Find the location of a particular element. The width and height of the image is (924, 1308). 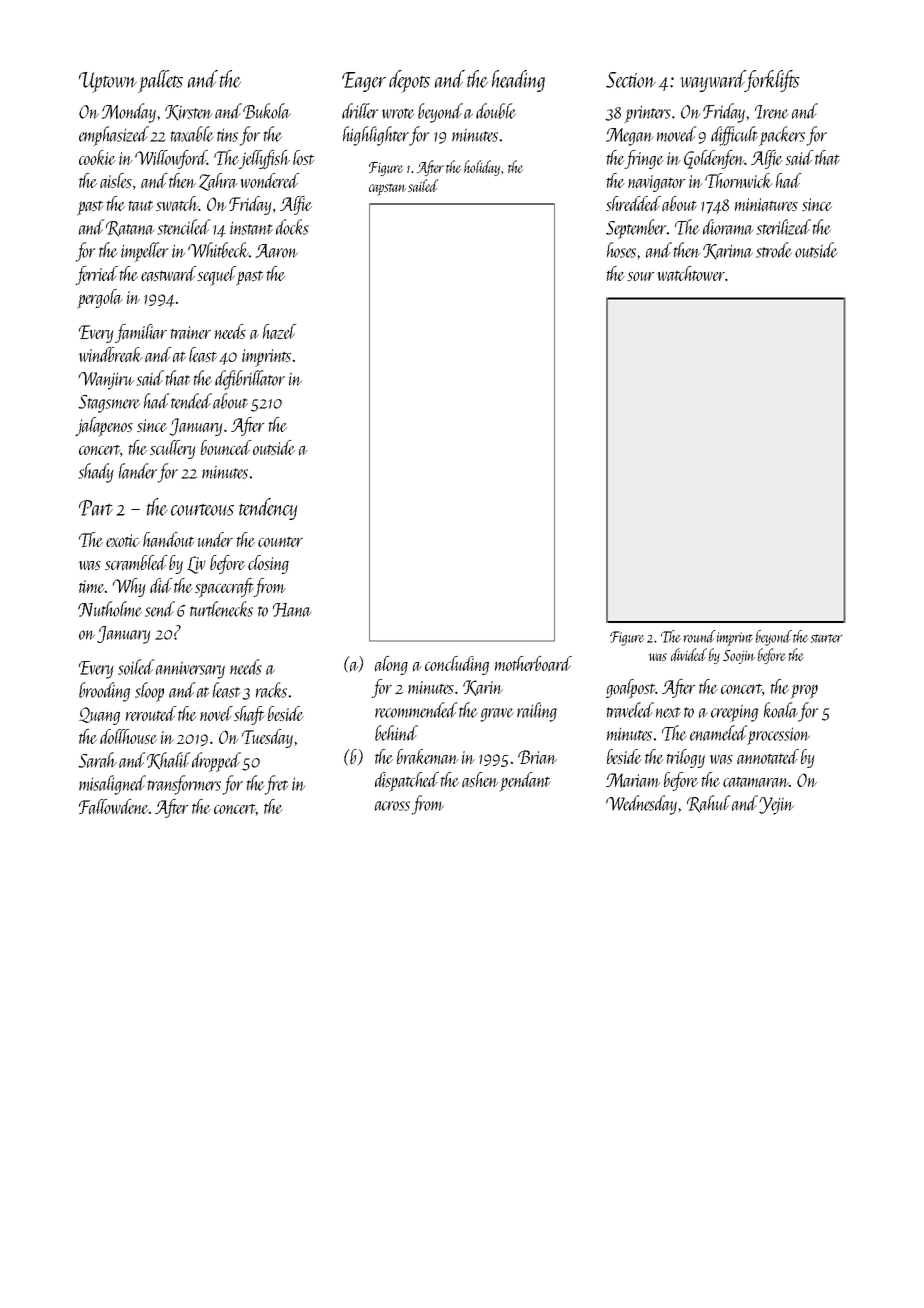

forklifts is located at coordinates (772, 81).
